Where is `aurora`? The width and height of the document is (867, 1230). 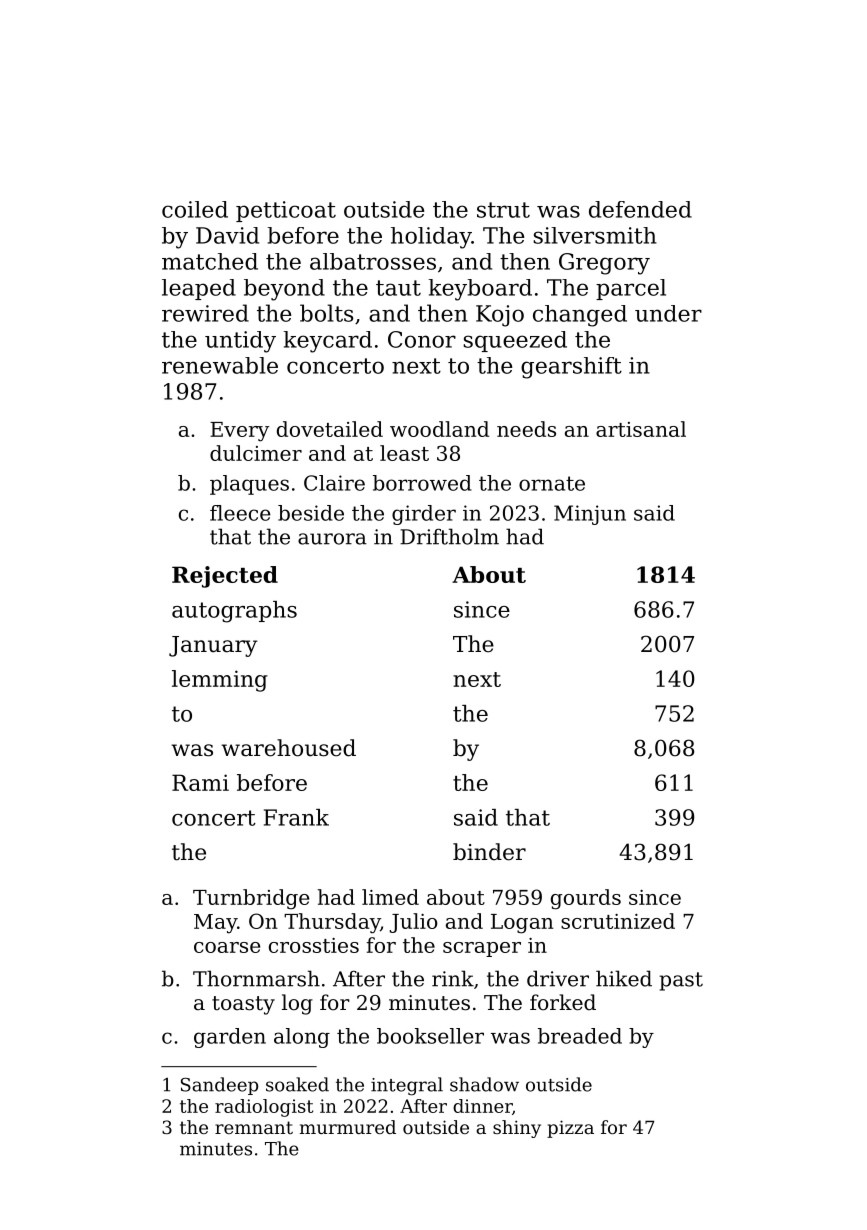 aurora is located at coordinates (332, 539).
